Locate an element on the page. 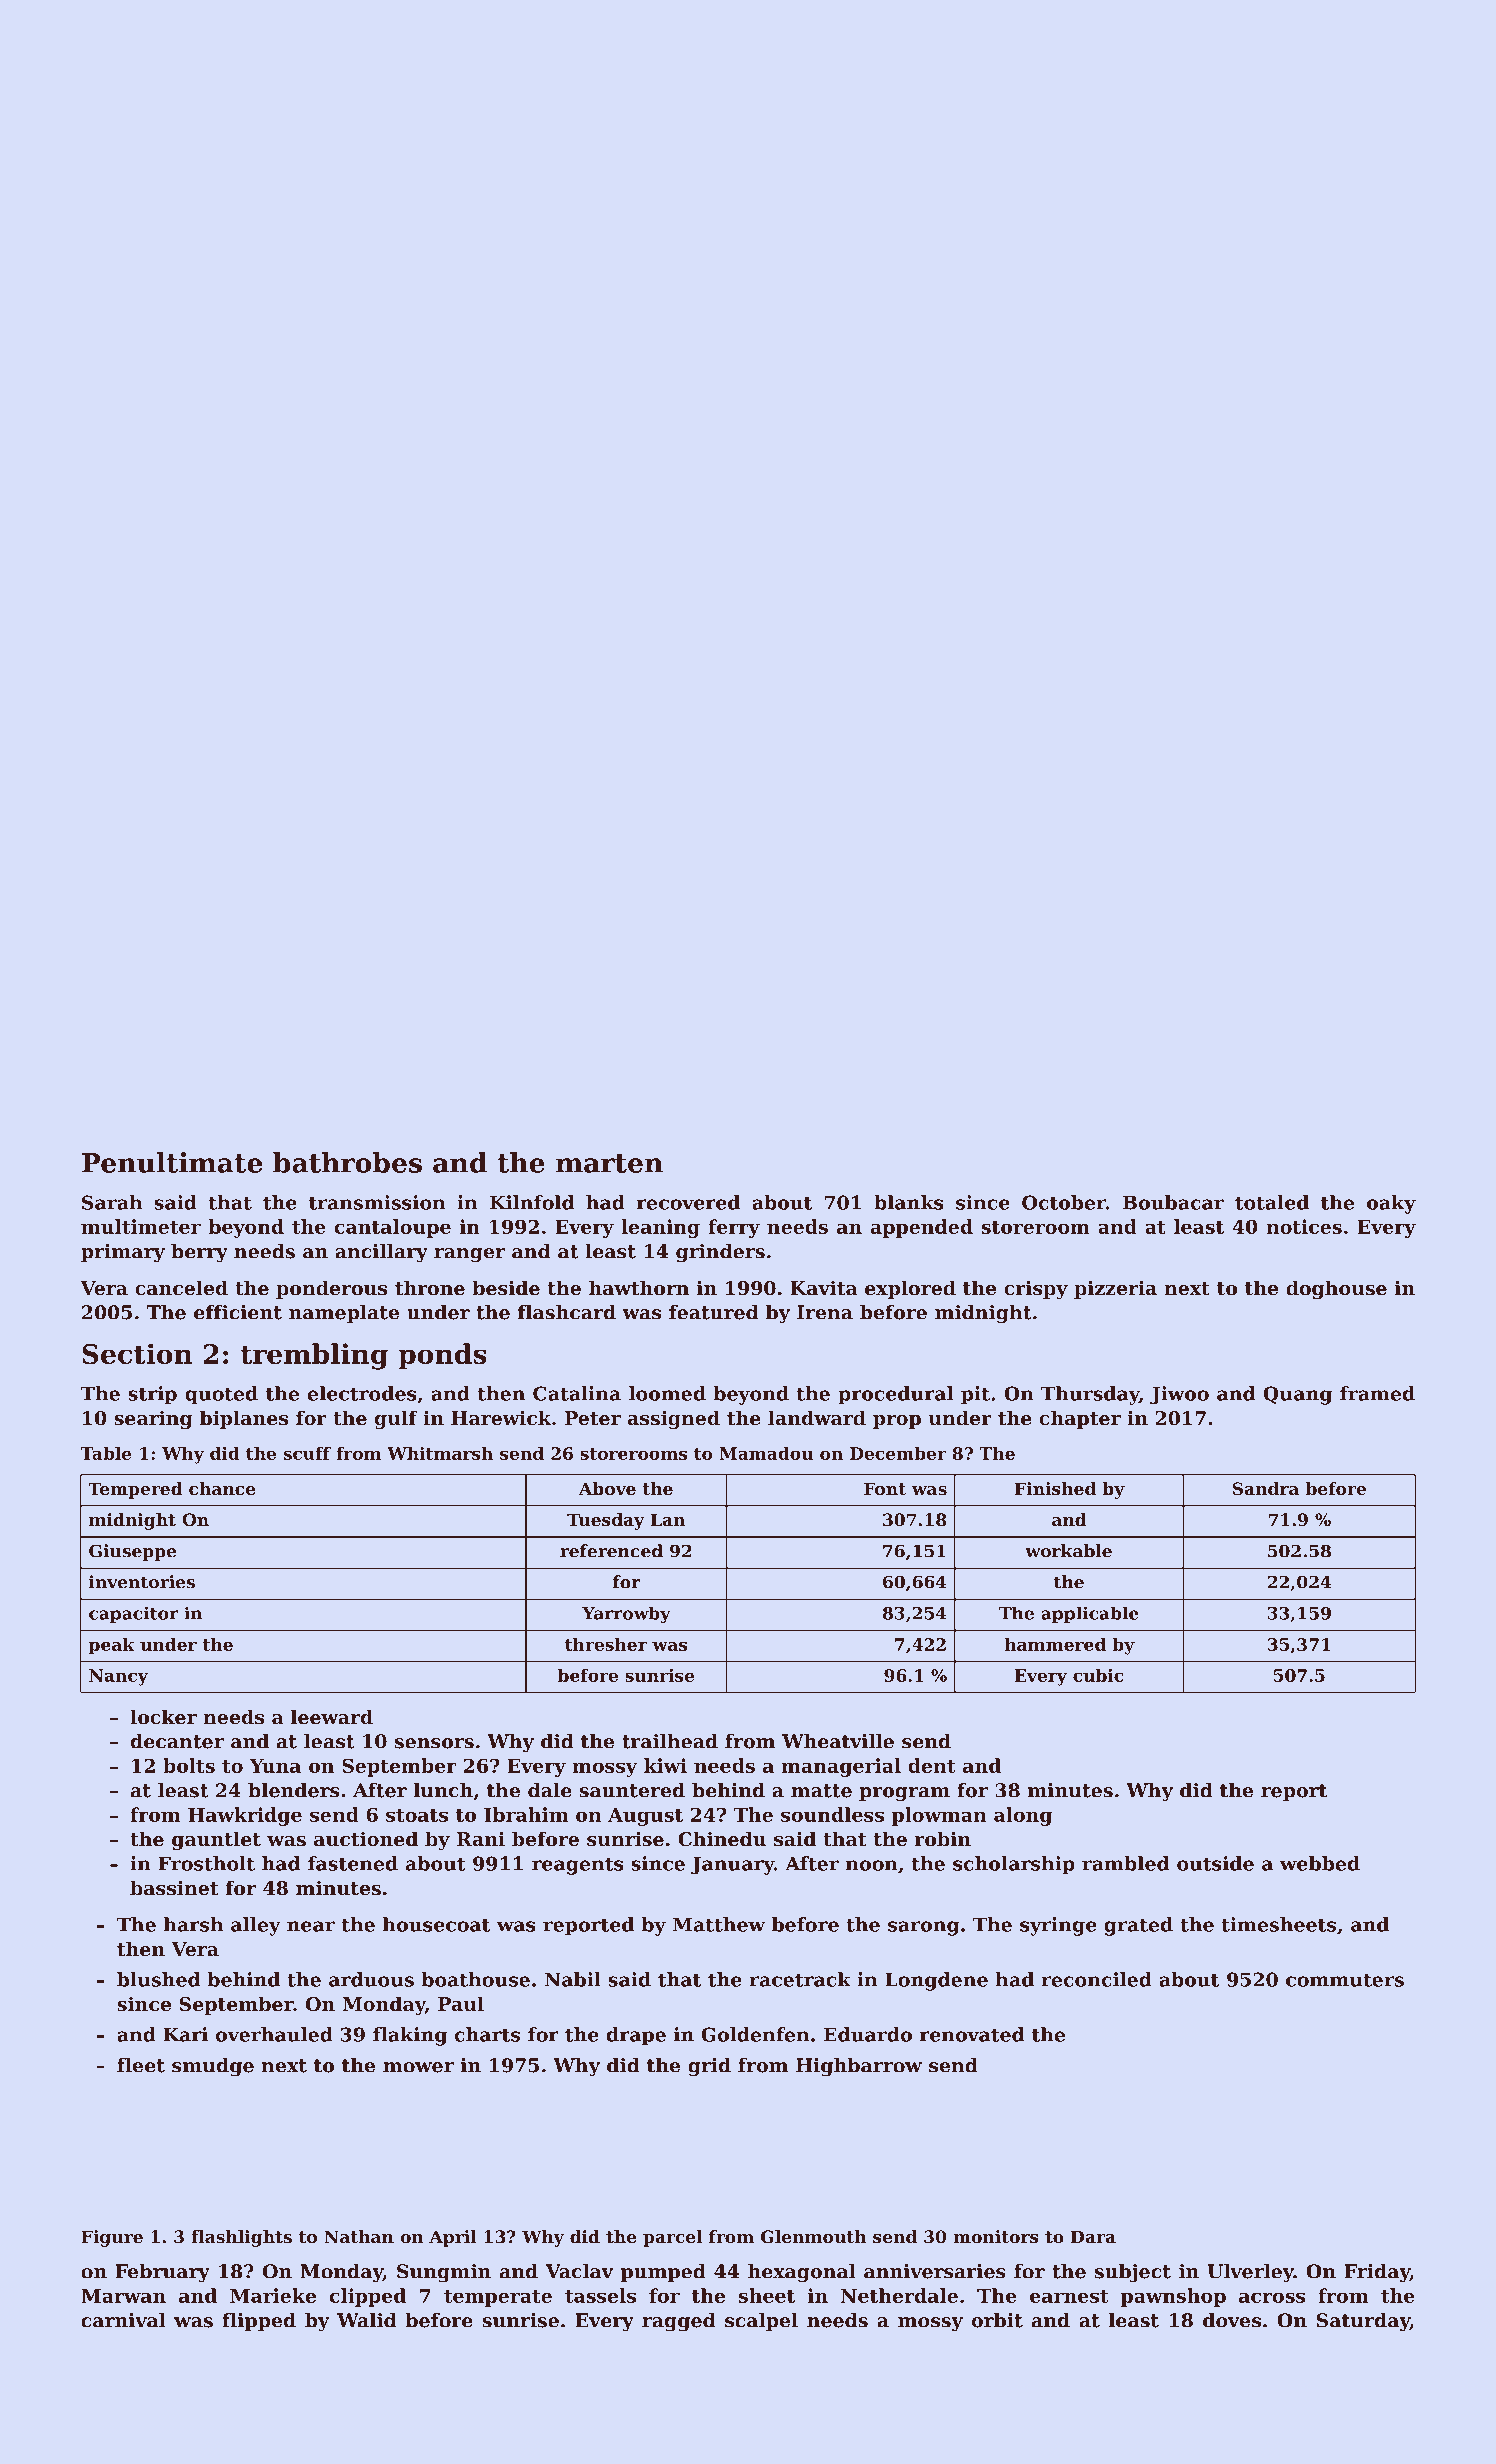 The height and width of the page is (2464, 1496). webbed is located at coordinates (1320, 1863).
